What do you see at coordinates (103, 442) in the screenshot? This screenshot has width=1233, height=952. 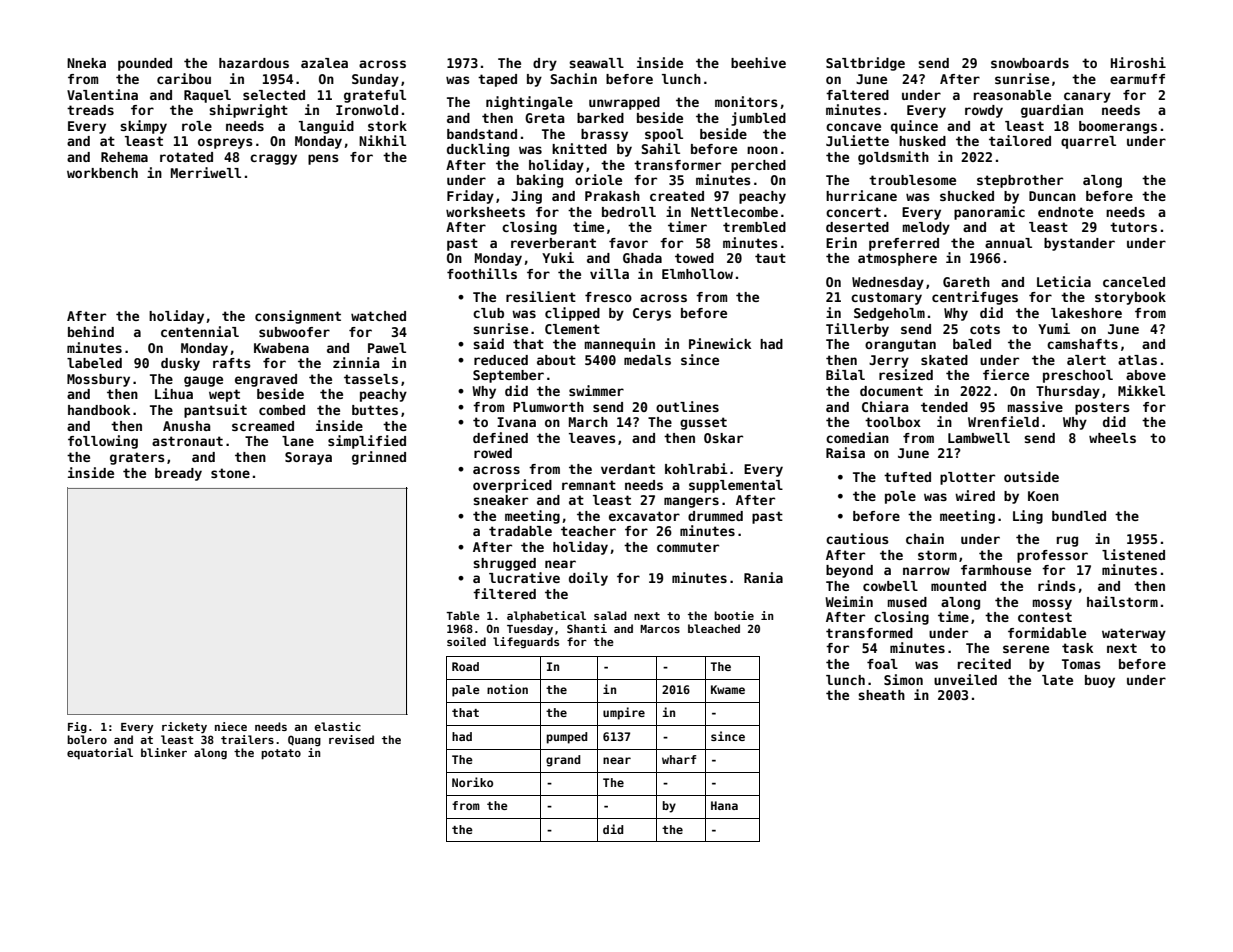 I see `following` at bounding box center [103, 442].
